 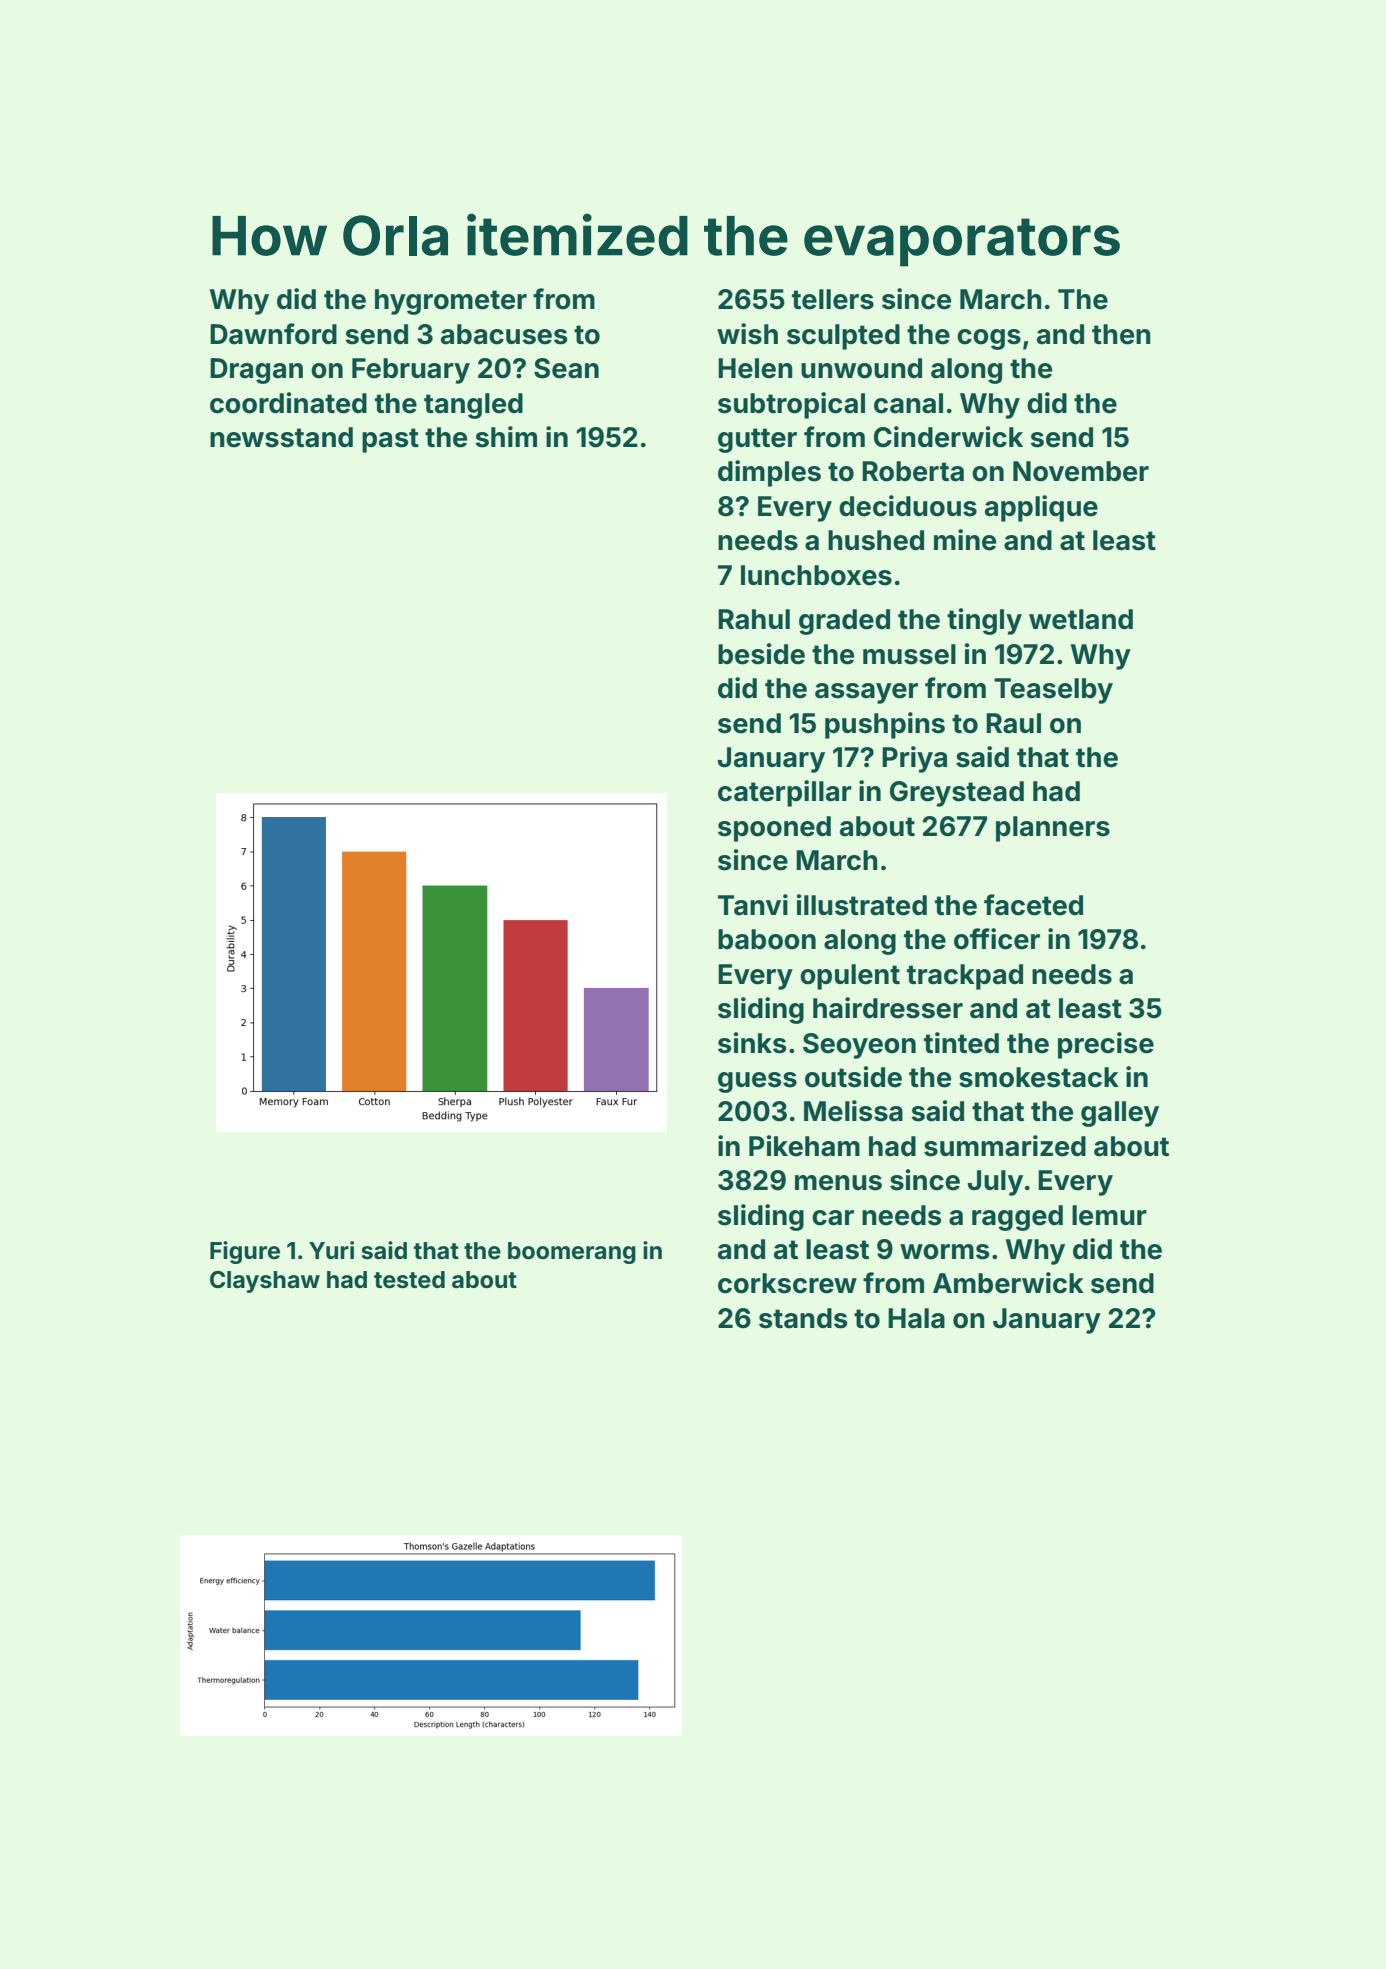 I want to click on Roberta, so click(x=913, y=471).
